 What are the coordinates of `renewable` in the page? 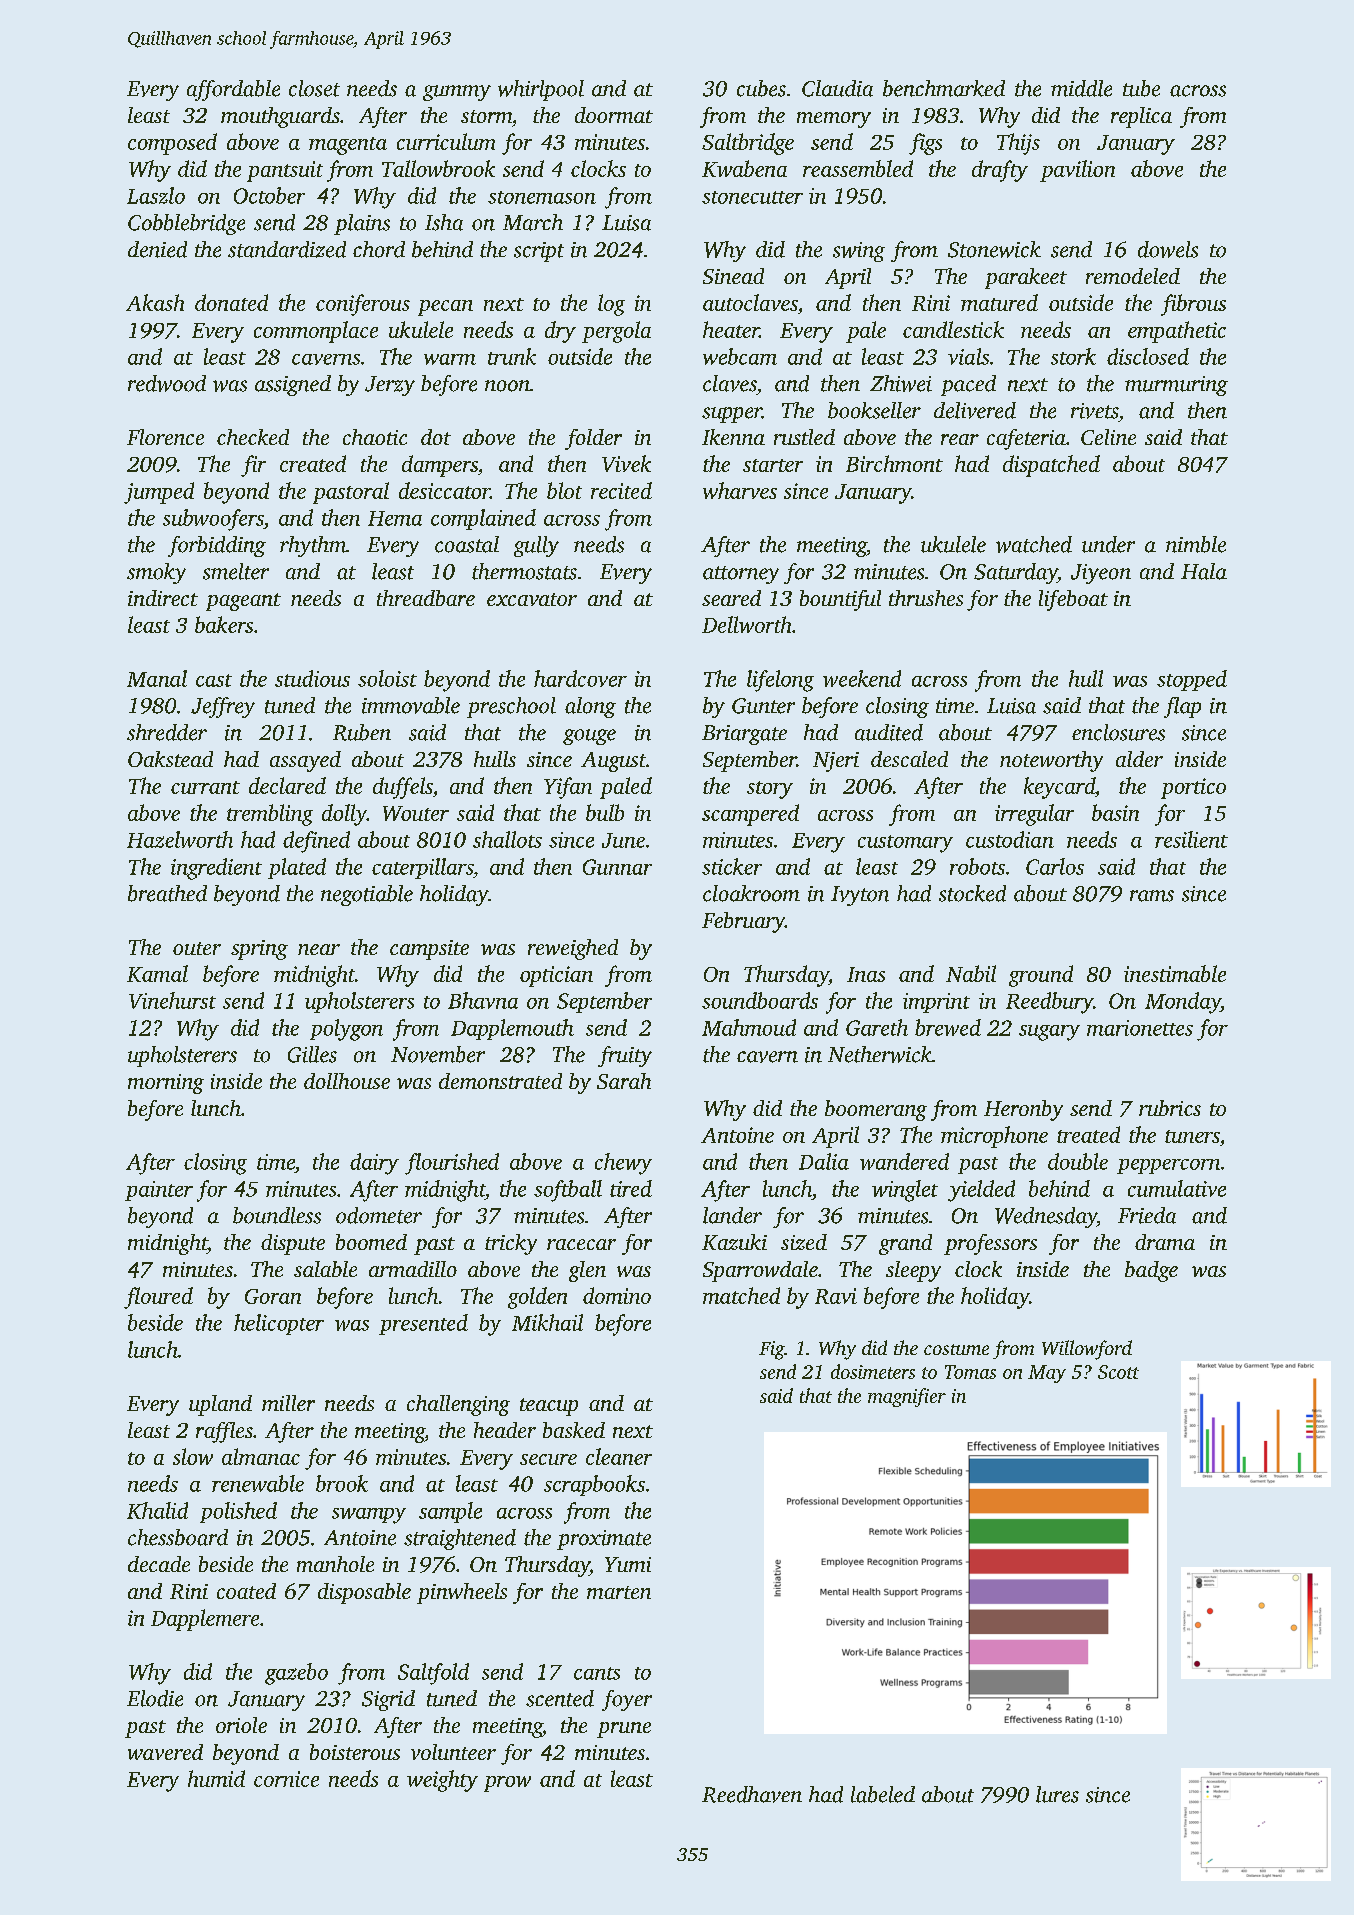 It's located at (258, 1483).
